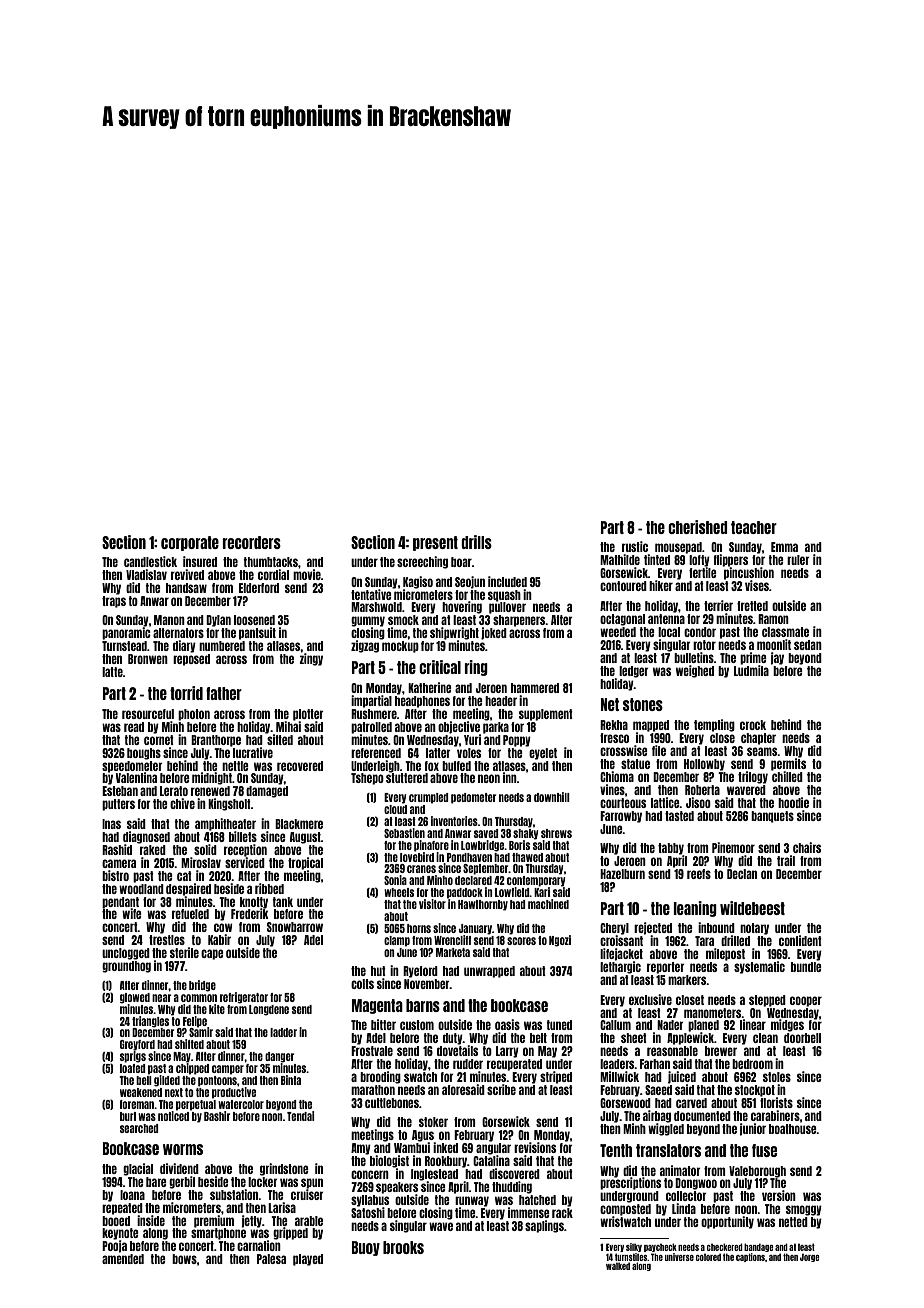 The width and height of the screenshot is (924, 1308). I want to click on colts, so click(362, 984).
